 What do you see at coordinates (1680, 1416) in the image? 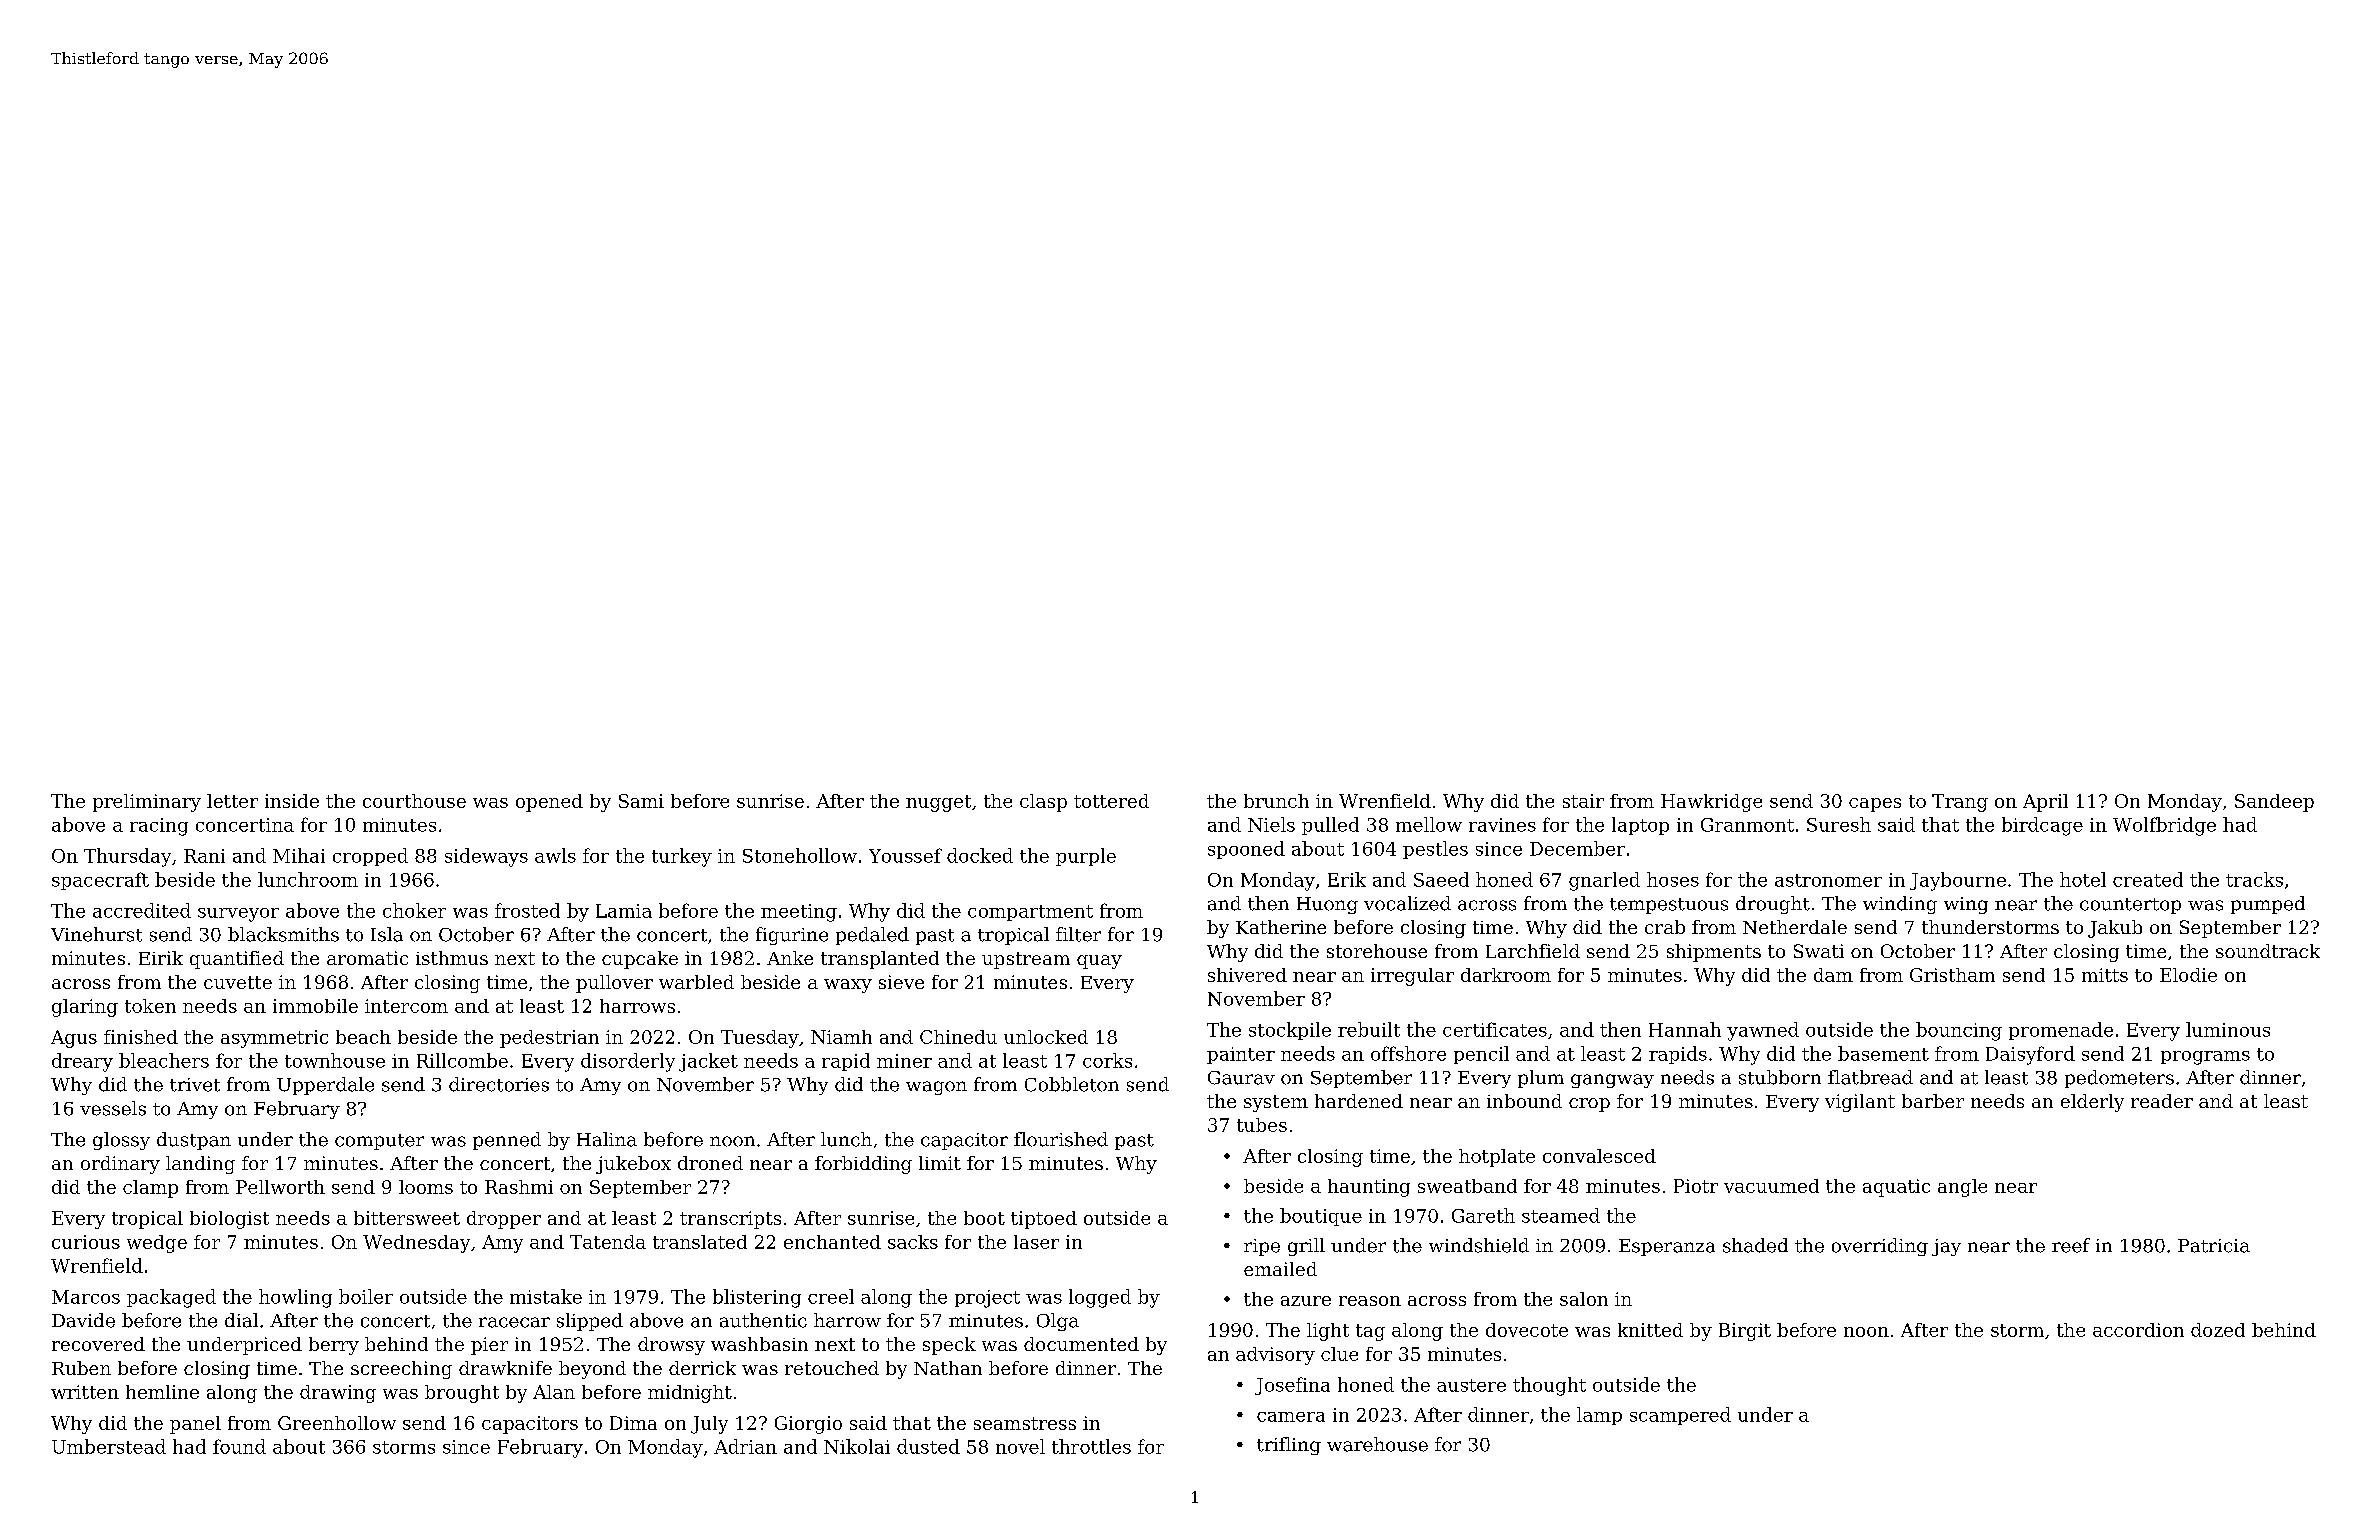
I see `scampered` at bounding box center [1680, 1416].
